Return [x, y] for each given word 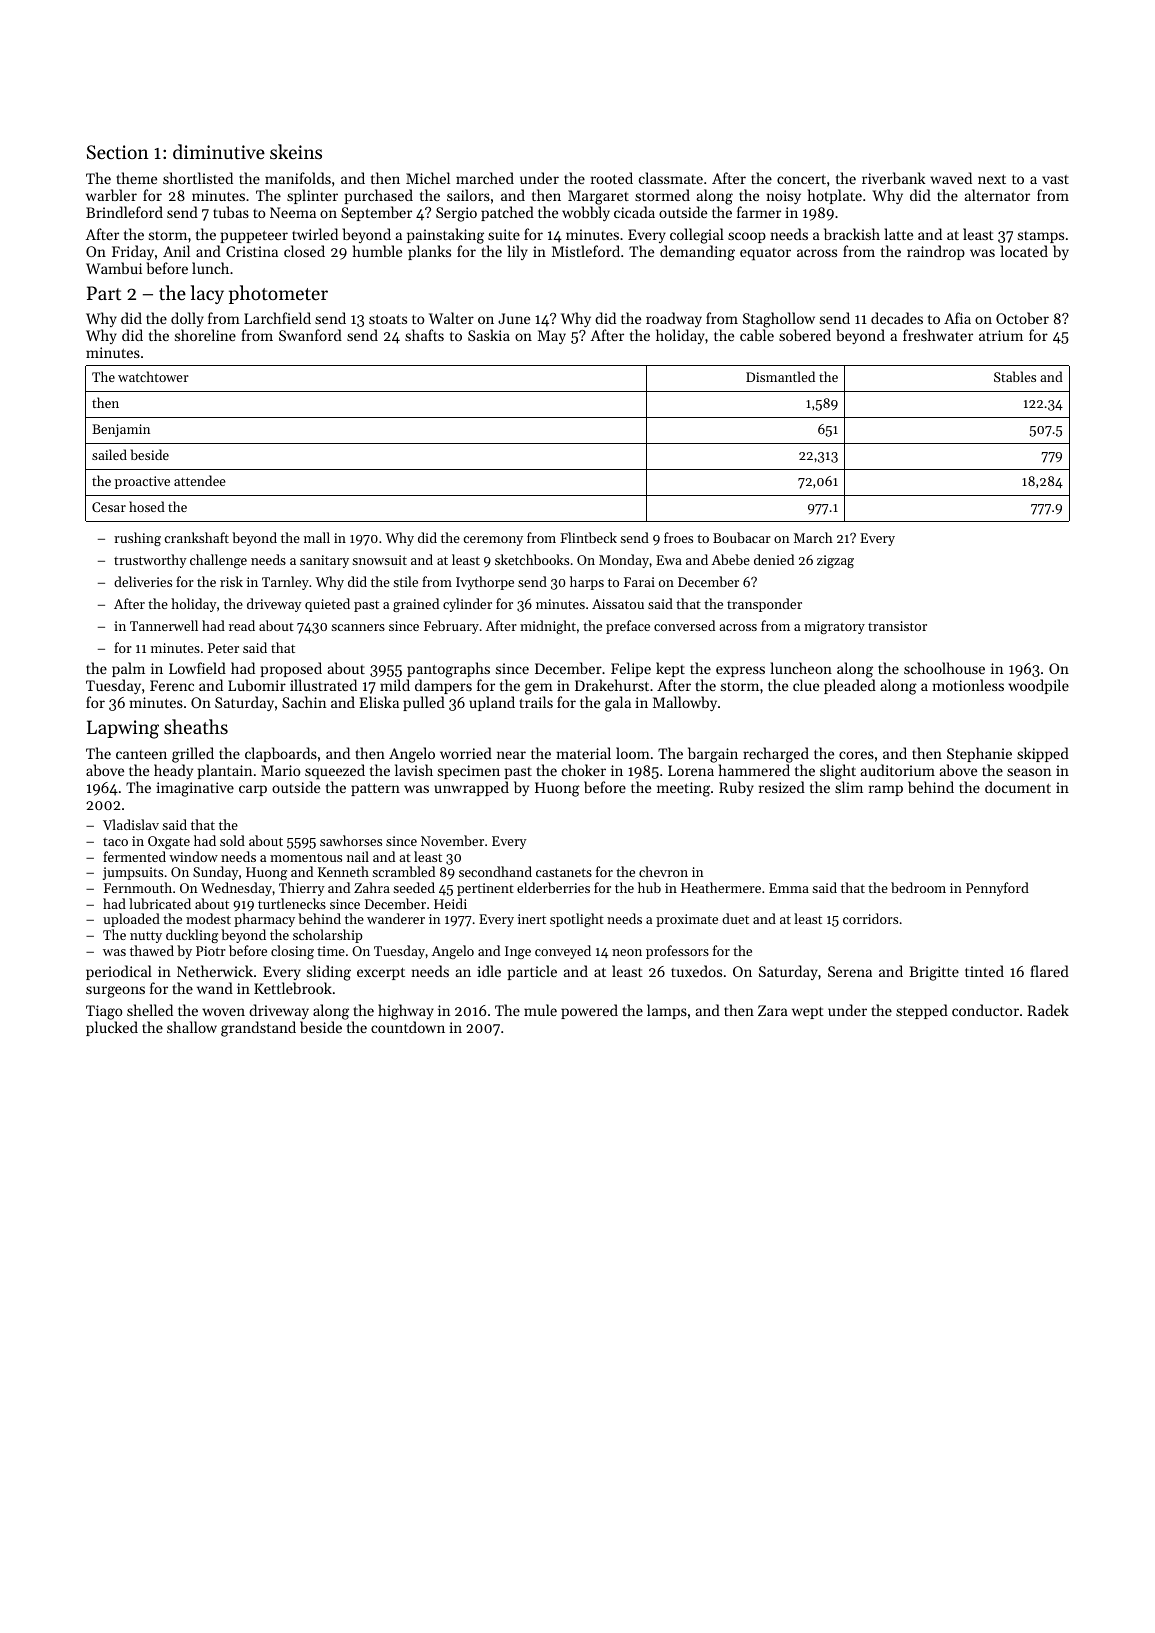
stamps [1041, 237]
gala [618, 704]
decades [897, 318]
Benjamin [121, 430]
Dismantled [780, 376]
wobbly [586, 213]
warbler [111, 195]
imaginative [195, 789]
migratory [834, 627]
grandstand [258, 1029]
